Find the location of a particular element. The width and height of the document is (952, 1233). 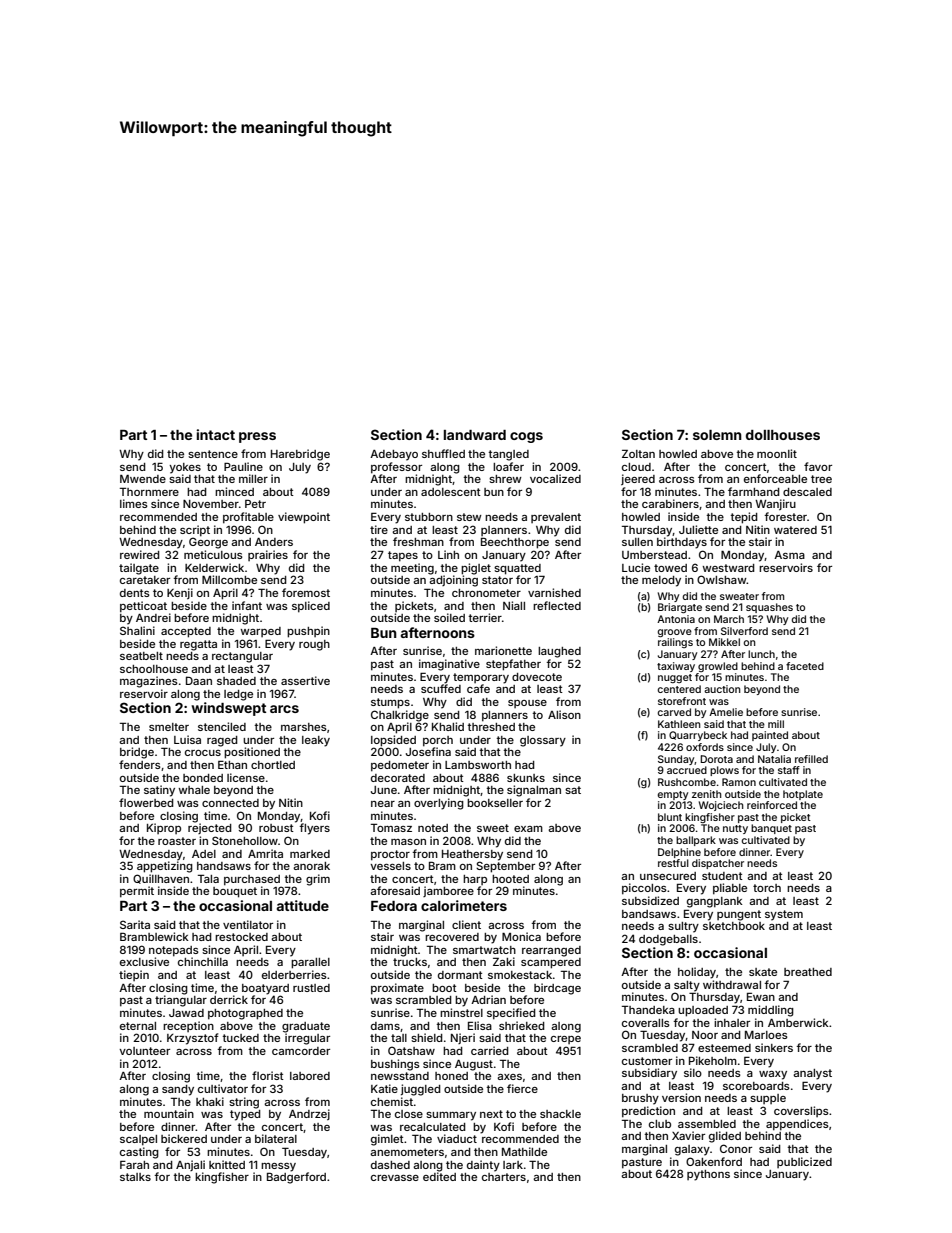

prevalent is located at coordinates (556, 518).
